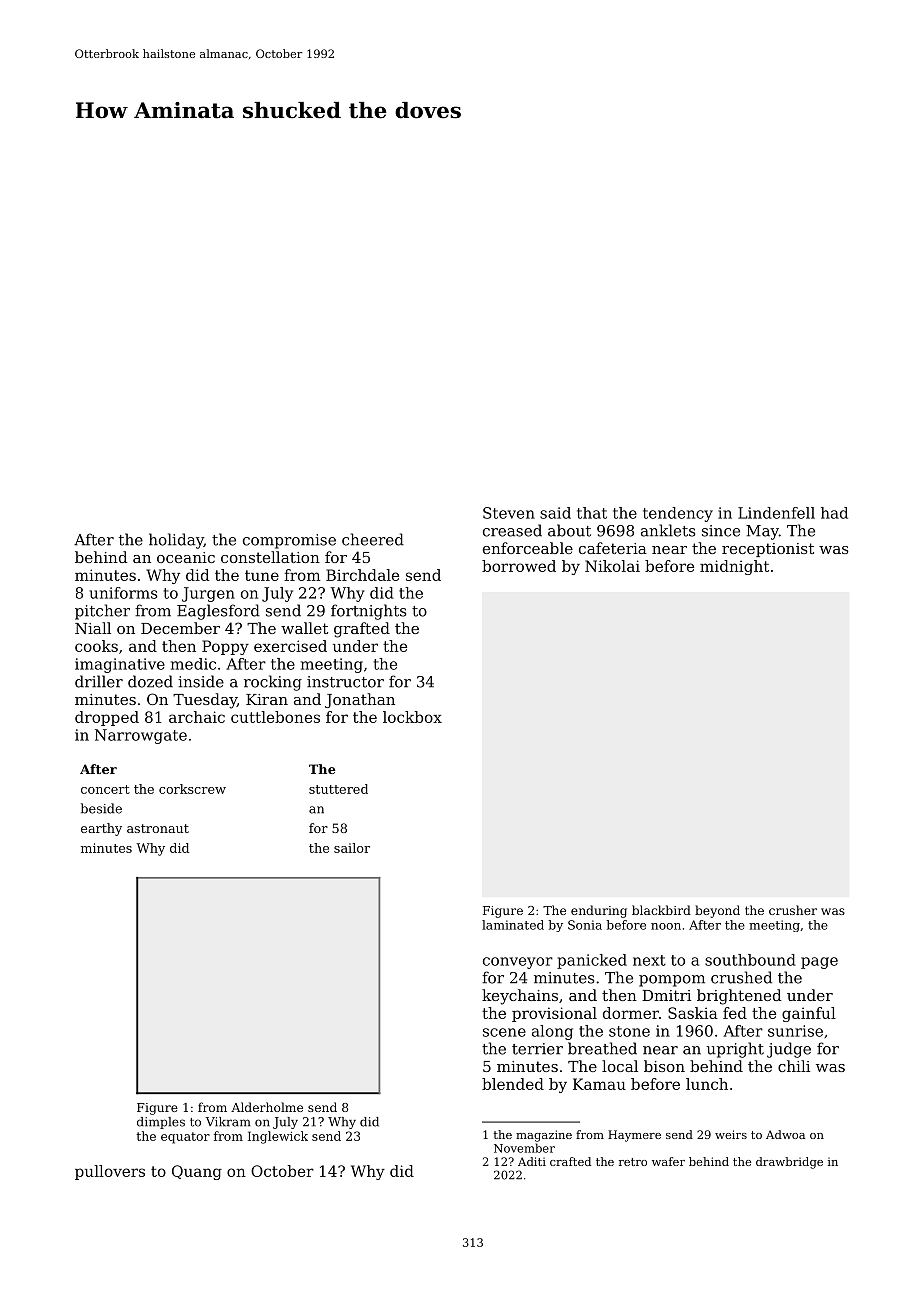 The image size is (924, 1314). I want to click on exercised, so click(290, 646).
